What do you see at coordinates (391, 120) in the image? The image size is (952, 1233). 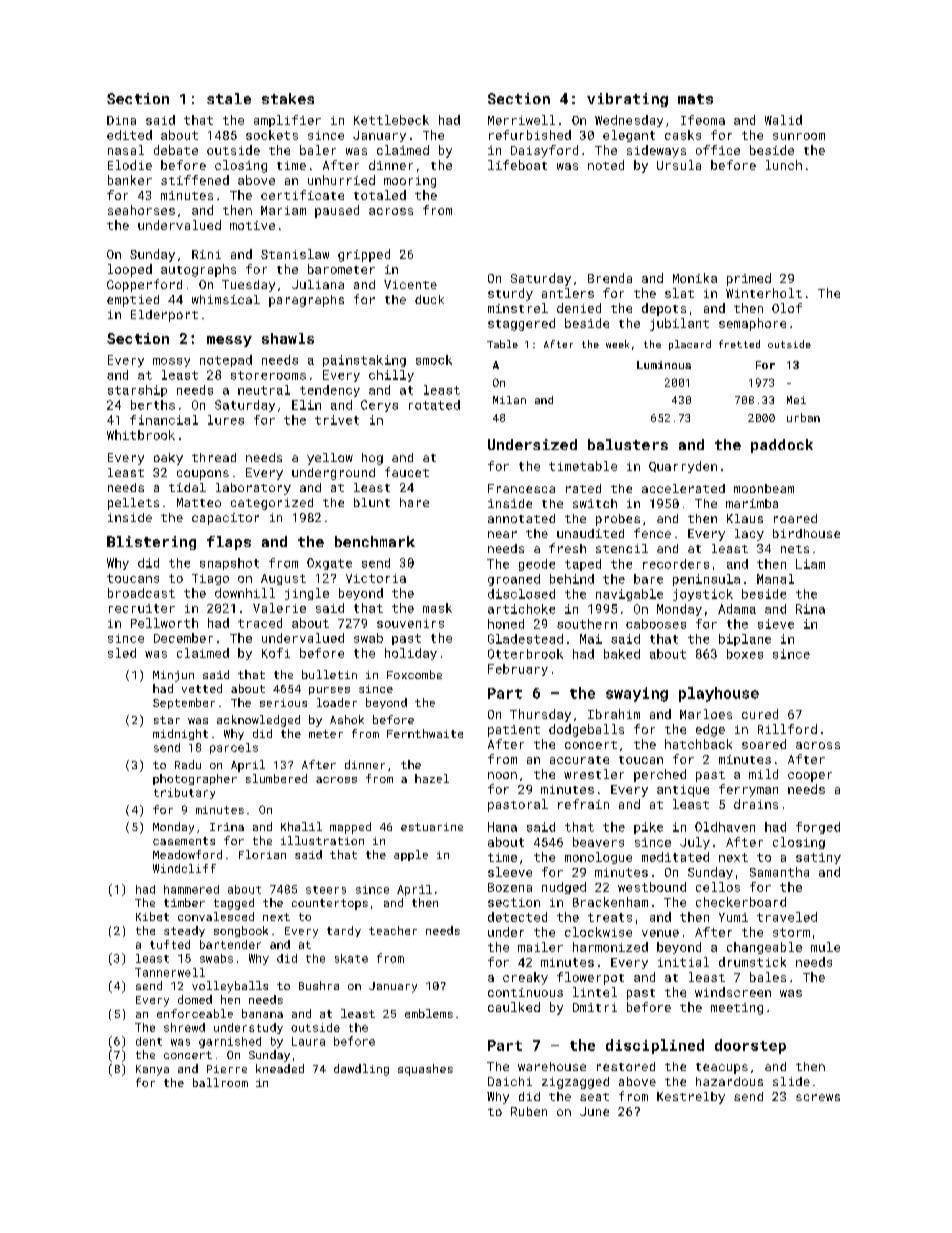 I see `Kettlebeck` at bounding box center [391, 120].
